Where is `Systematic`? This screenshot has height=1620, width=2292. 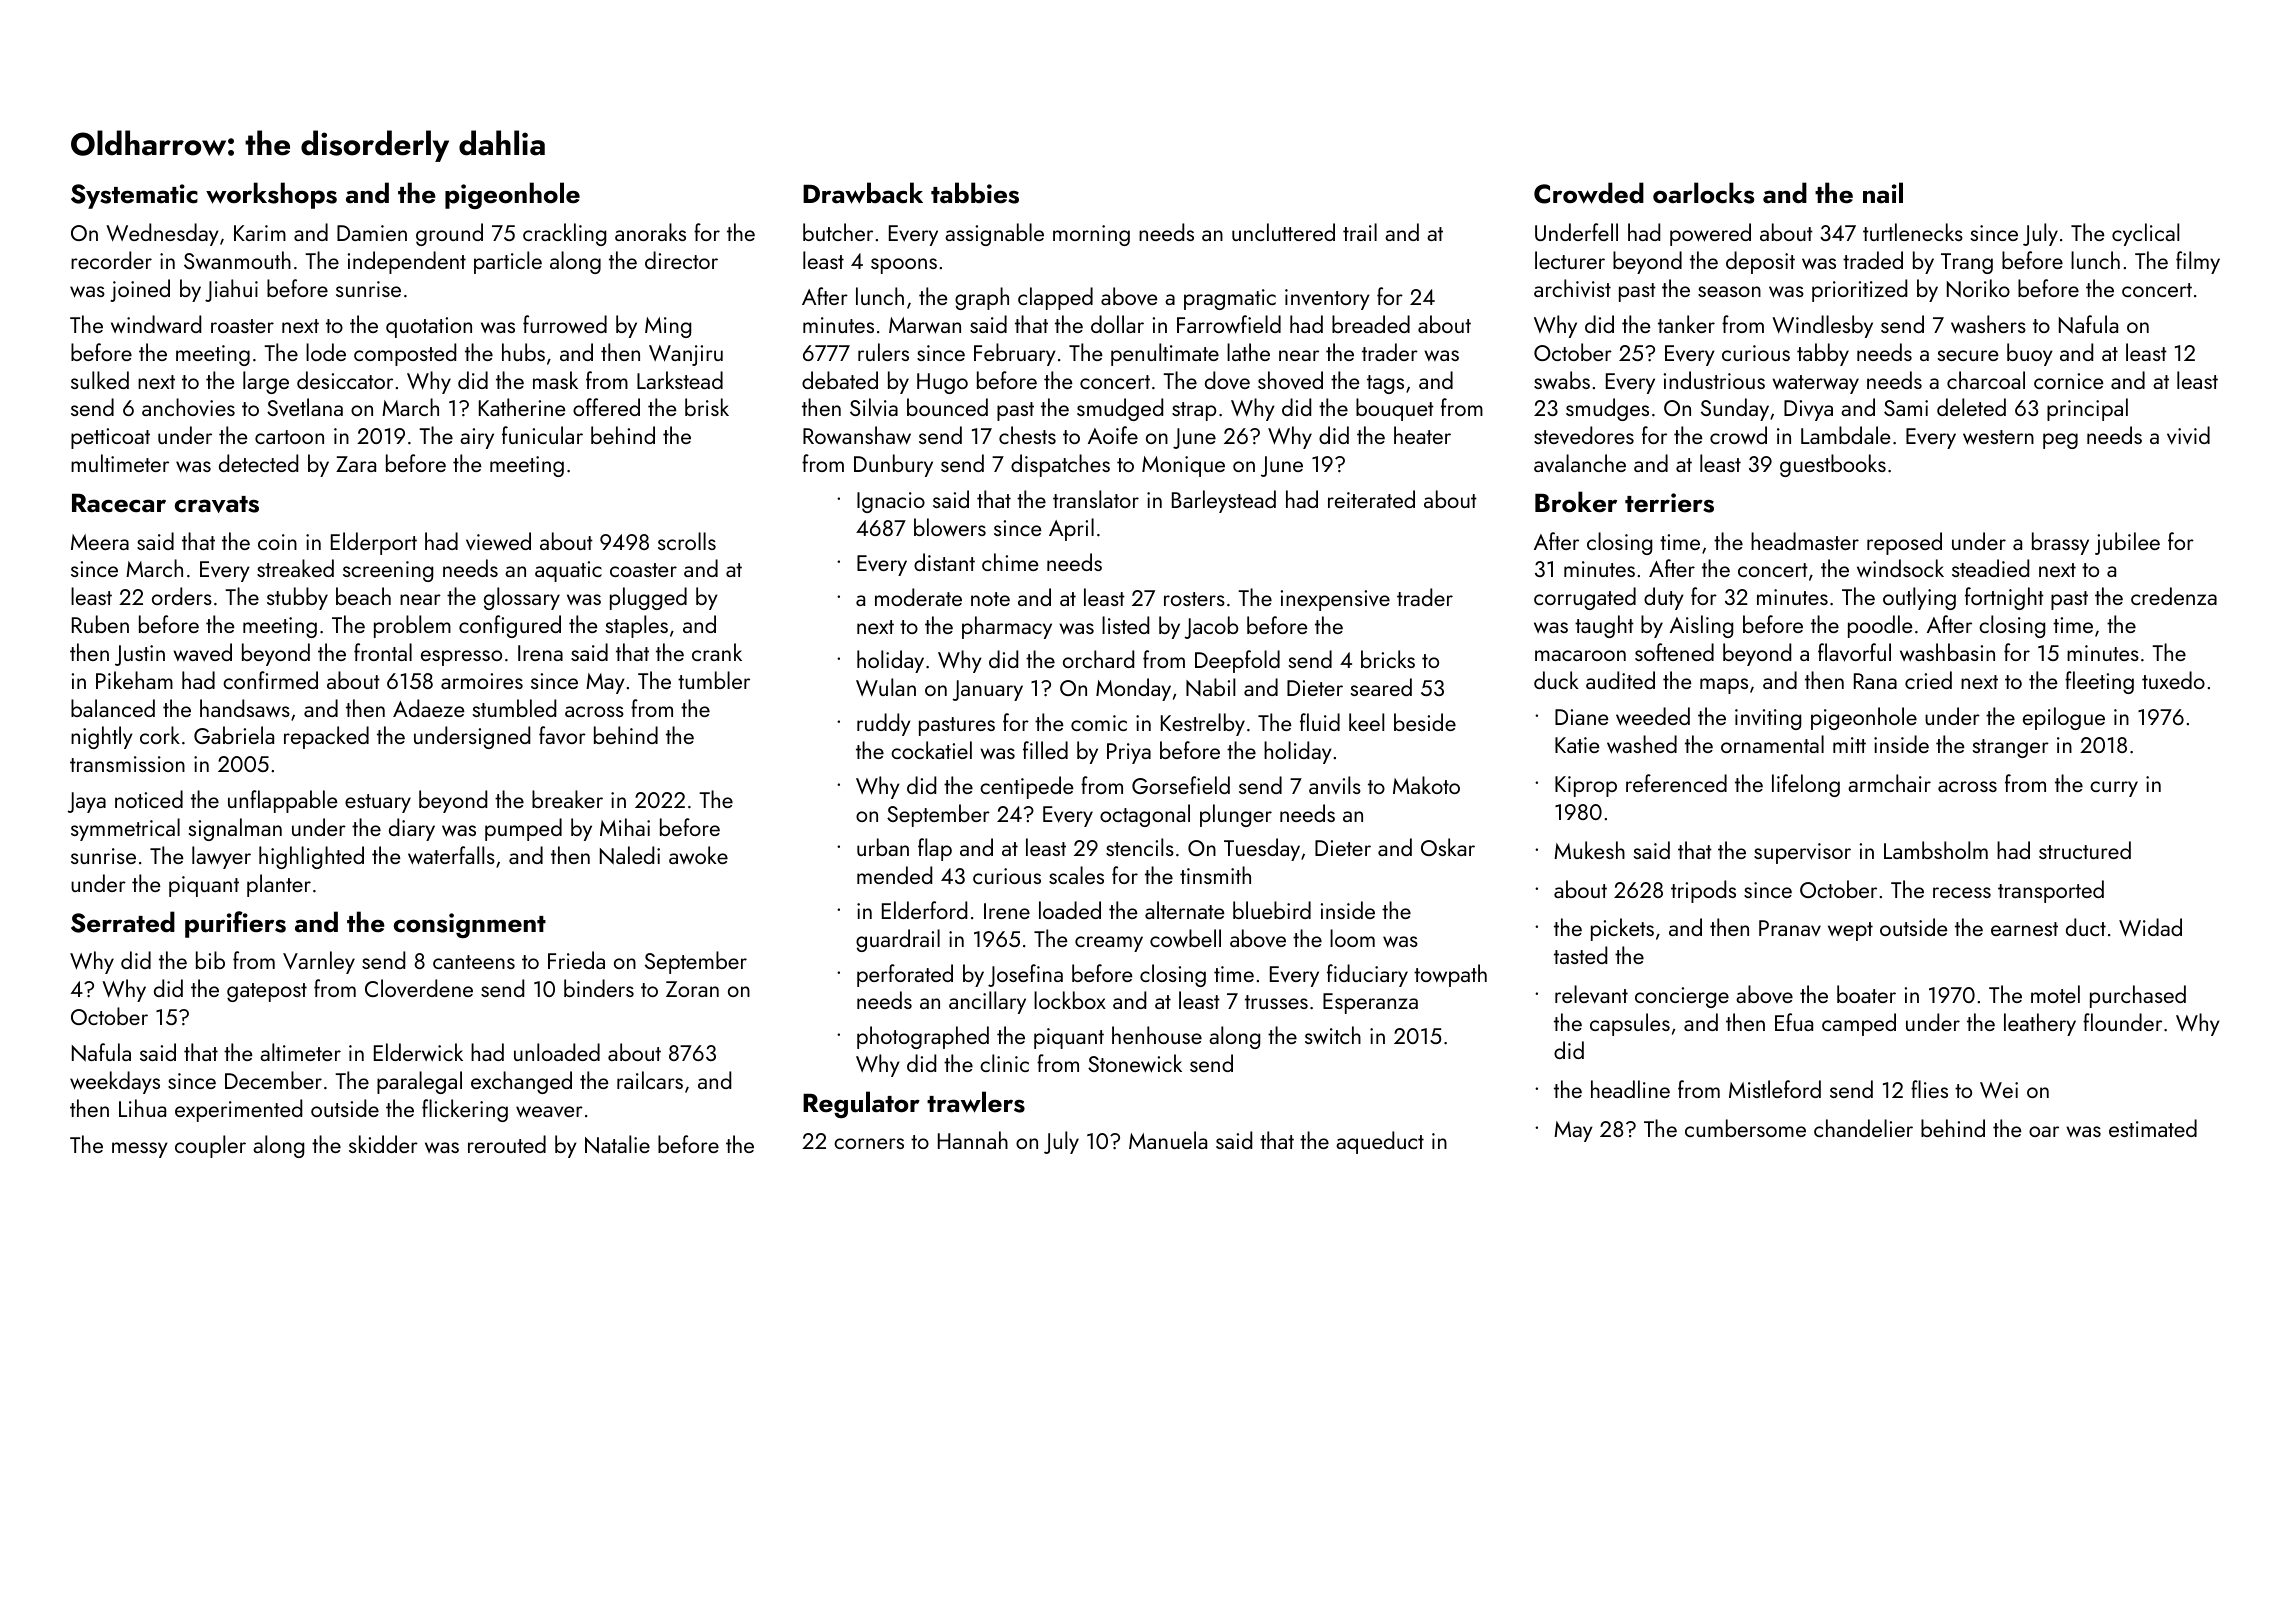
Systematic is located at coordinates (134, 196).
